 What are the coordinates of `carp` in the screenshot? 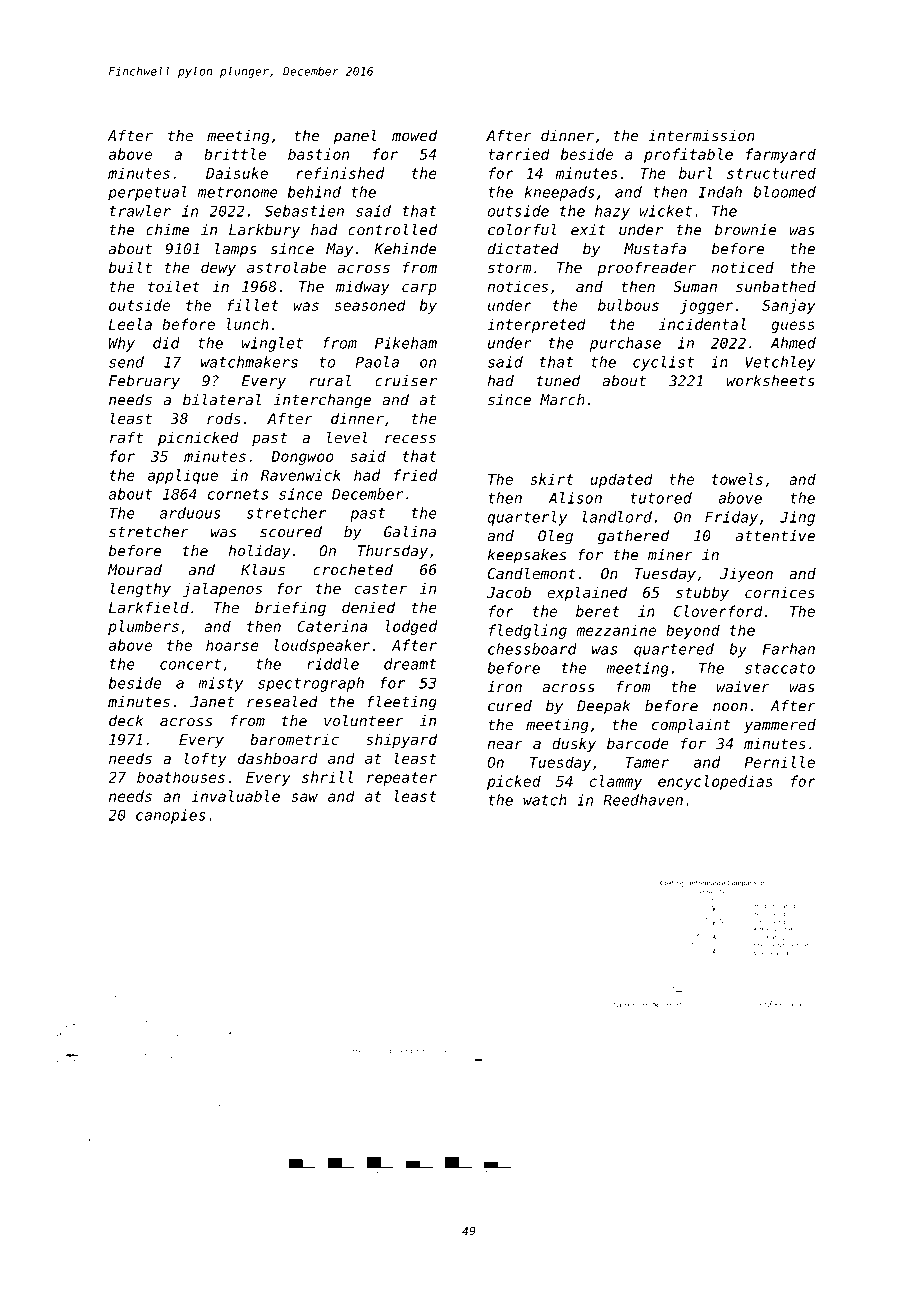 It's located at (419, 289).
